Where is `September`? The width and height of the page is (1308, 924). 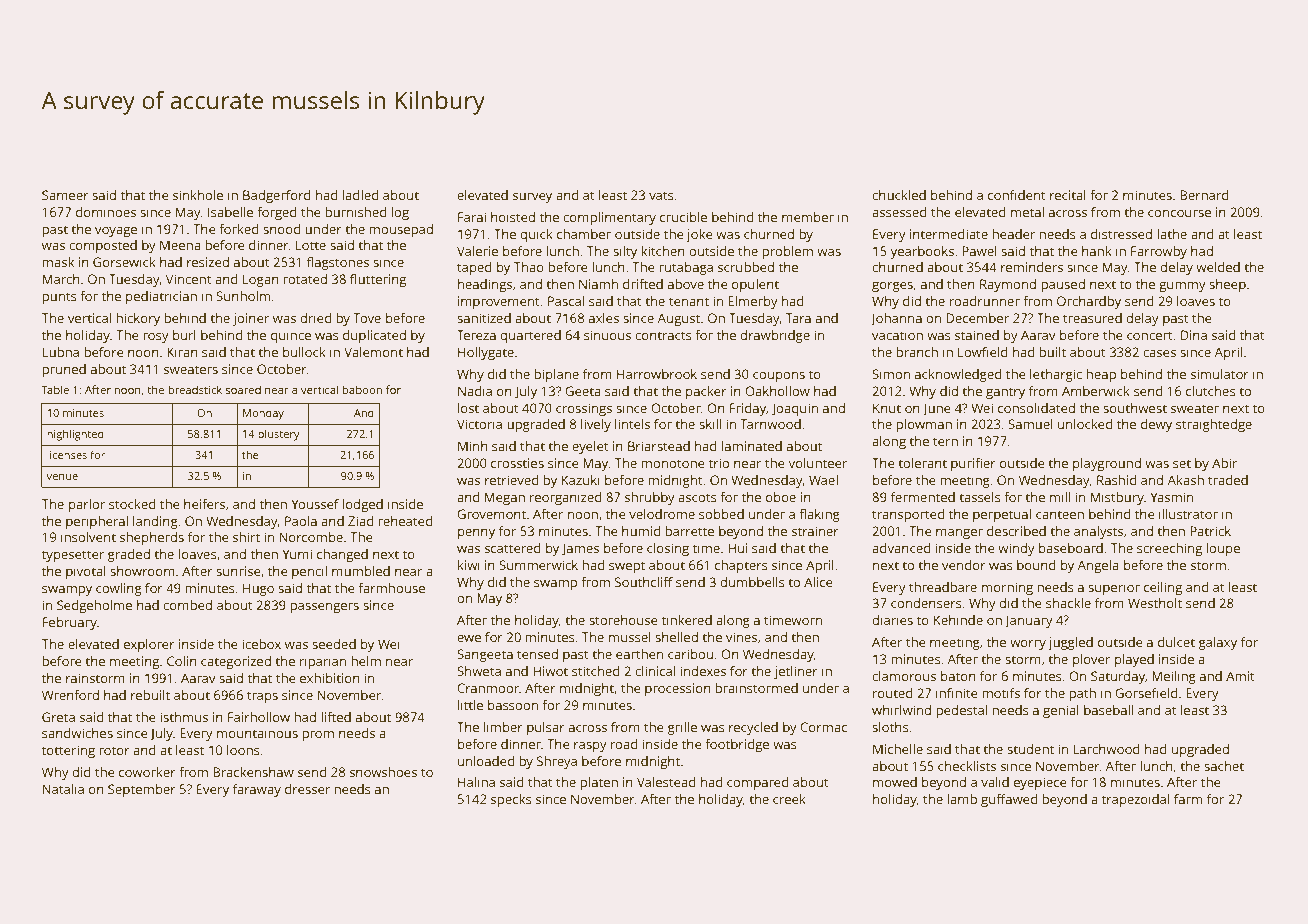
September is located at coordinates (142, 790).
